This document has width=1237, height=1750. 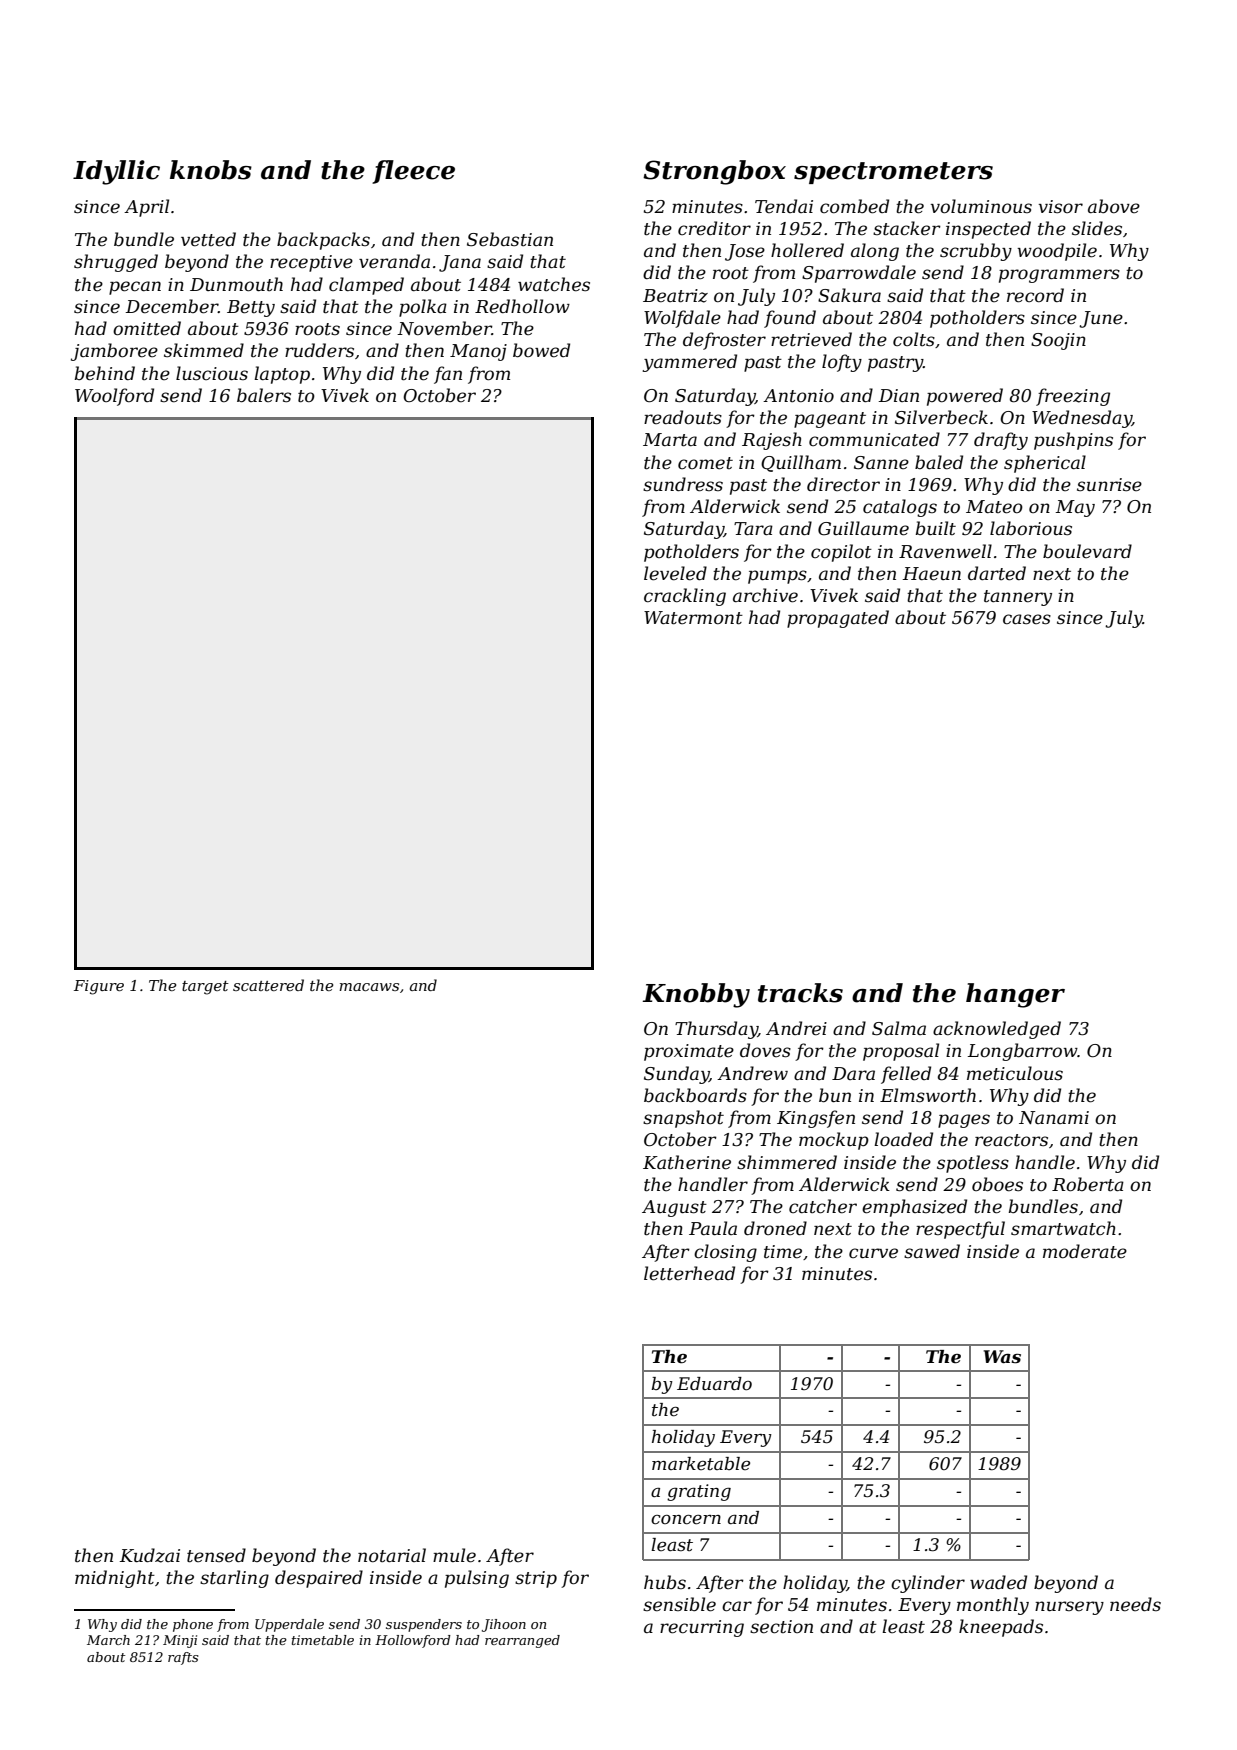 What do you see at coordinates (893, 173) in the document?
I see `spectrometers` at bounding box center [893, 173].
